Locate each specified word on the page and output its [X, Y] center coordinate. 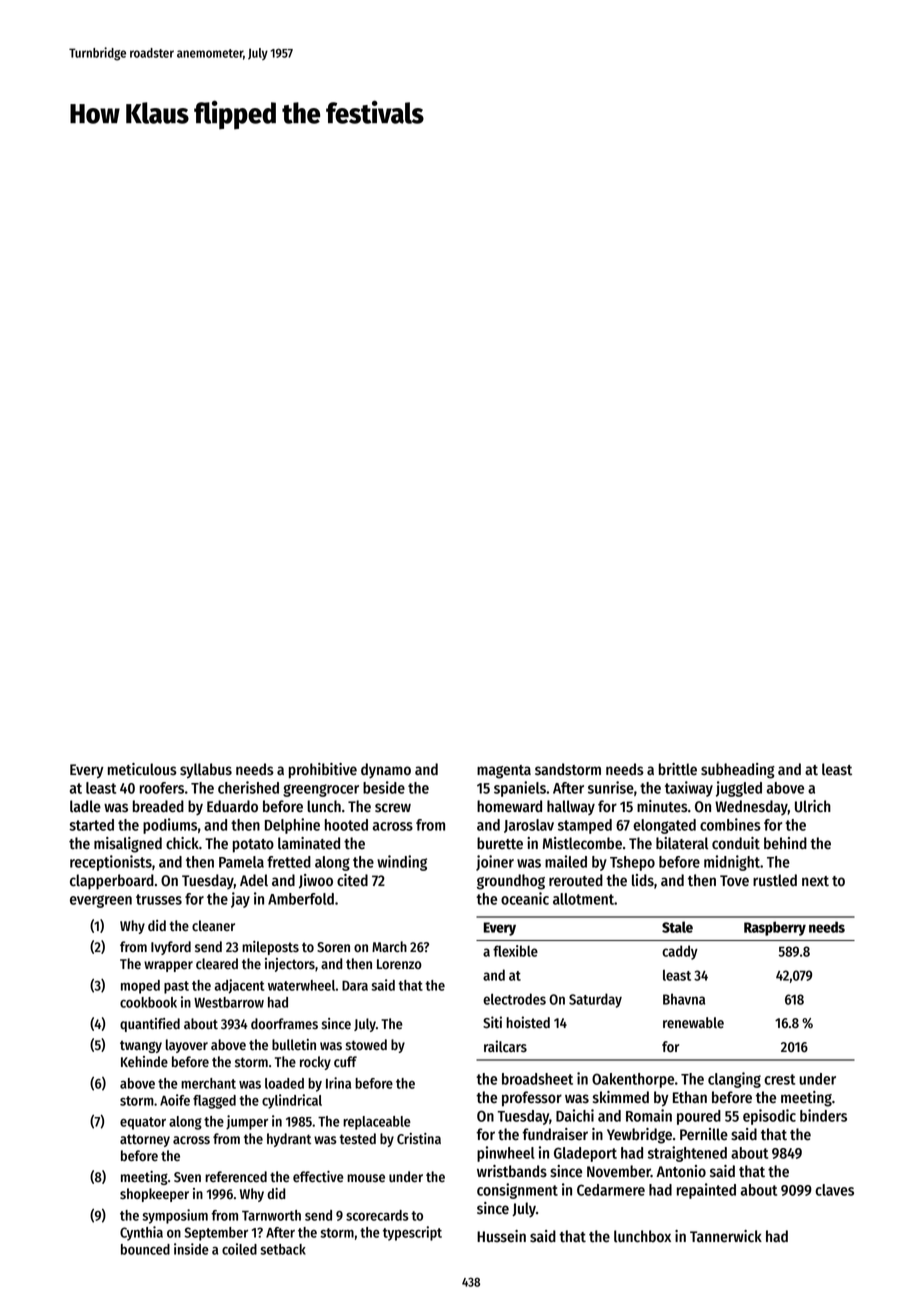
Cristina [419, 1139]
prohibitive [323, 771]
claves [834, 1190]
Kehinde [144, 1062]
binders [823, 1115]
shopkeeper [154, 1195]
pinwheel [506, 1154]
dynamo [386, 770]
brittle [678, 769]
